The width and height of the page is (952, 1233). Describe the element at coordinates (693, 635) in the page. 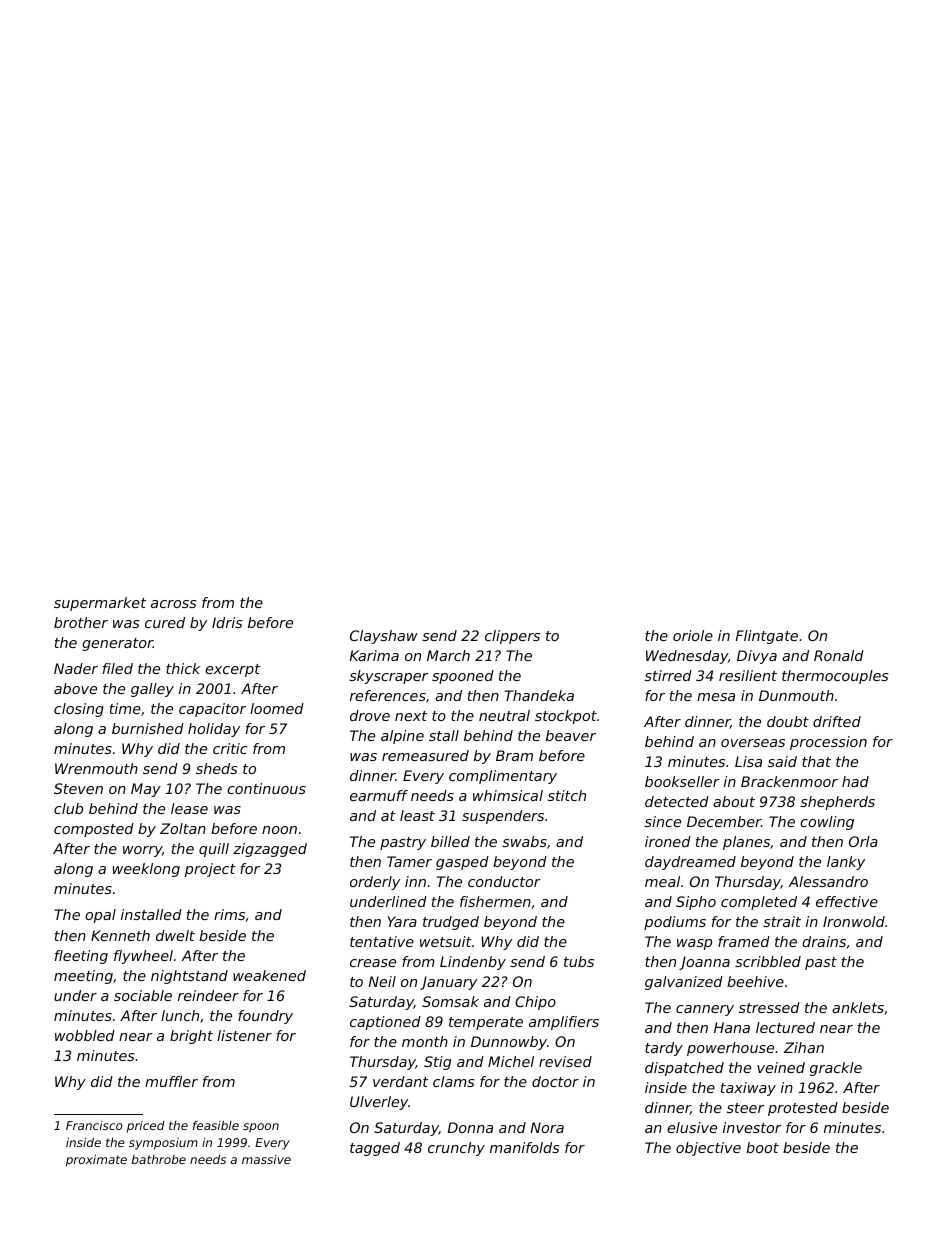

I see `oriole` at that location.
